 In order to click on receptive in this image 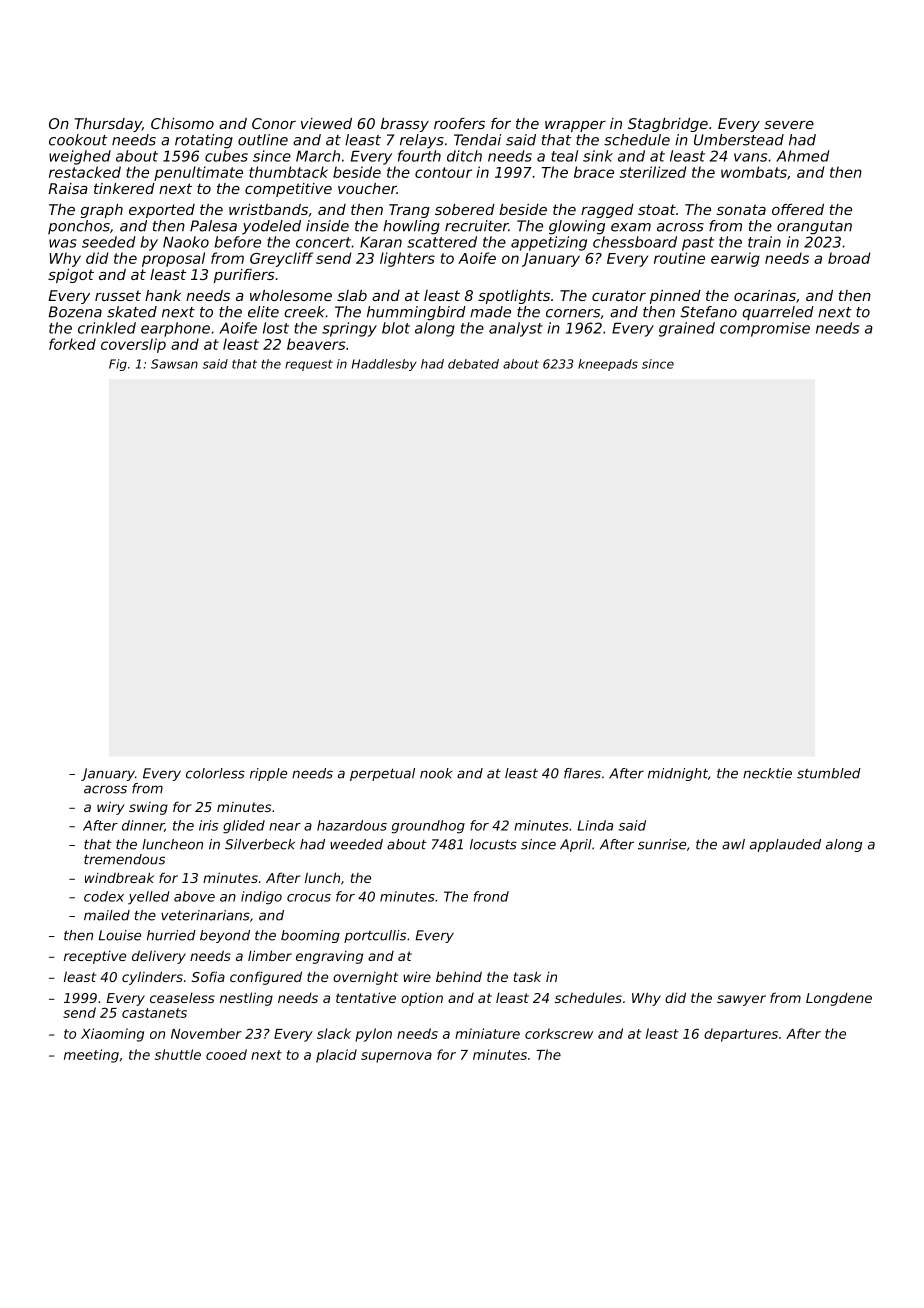, I will do `click(95, 957)`.
